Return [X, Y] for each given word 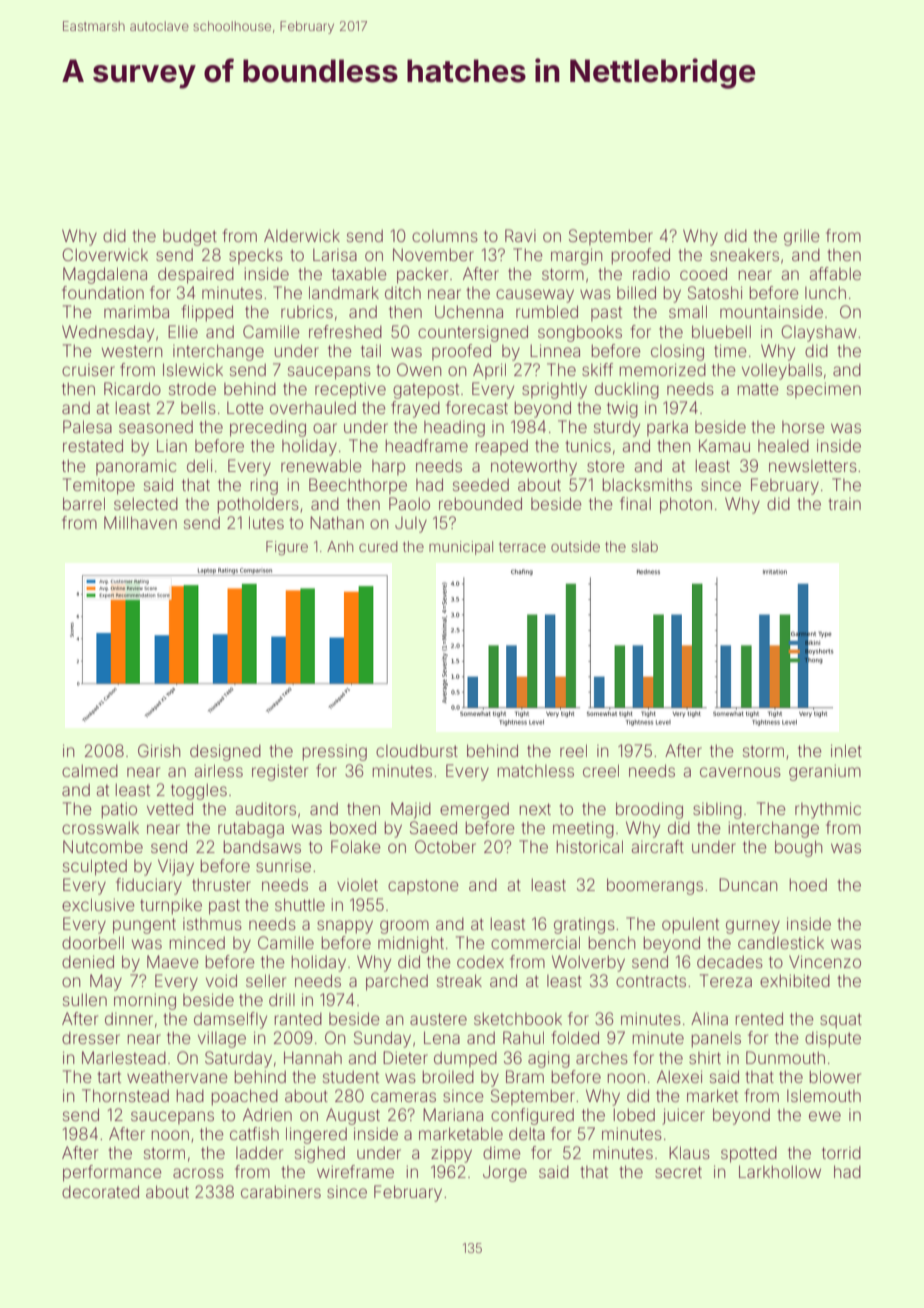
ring [264, 487]
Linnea [555, 350]
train [845, 504]
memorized [663, 369]
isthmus [212, 924]
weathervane [177, 1077]
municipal [461, 548]
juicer [683, 1116]
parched [397, 982]
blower [835, 1076]
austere [438, 1019]
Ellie [183, 331]
